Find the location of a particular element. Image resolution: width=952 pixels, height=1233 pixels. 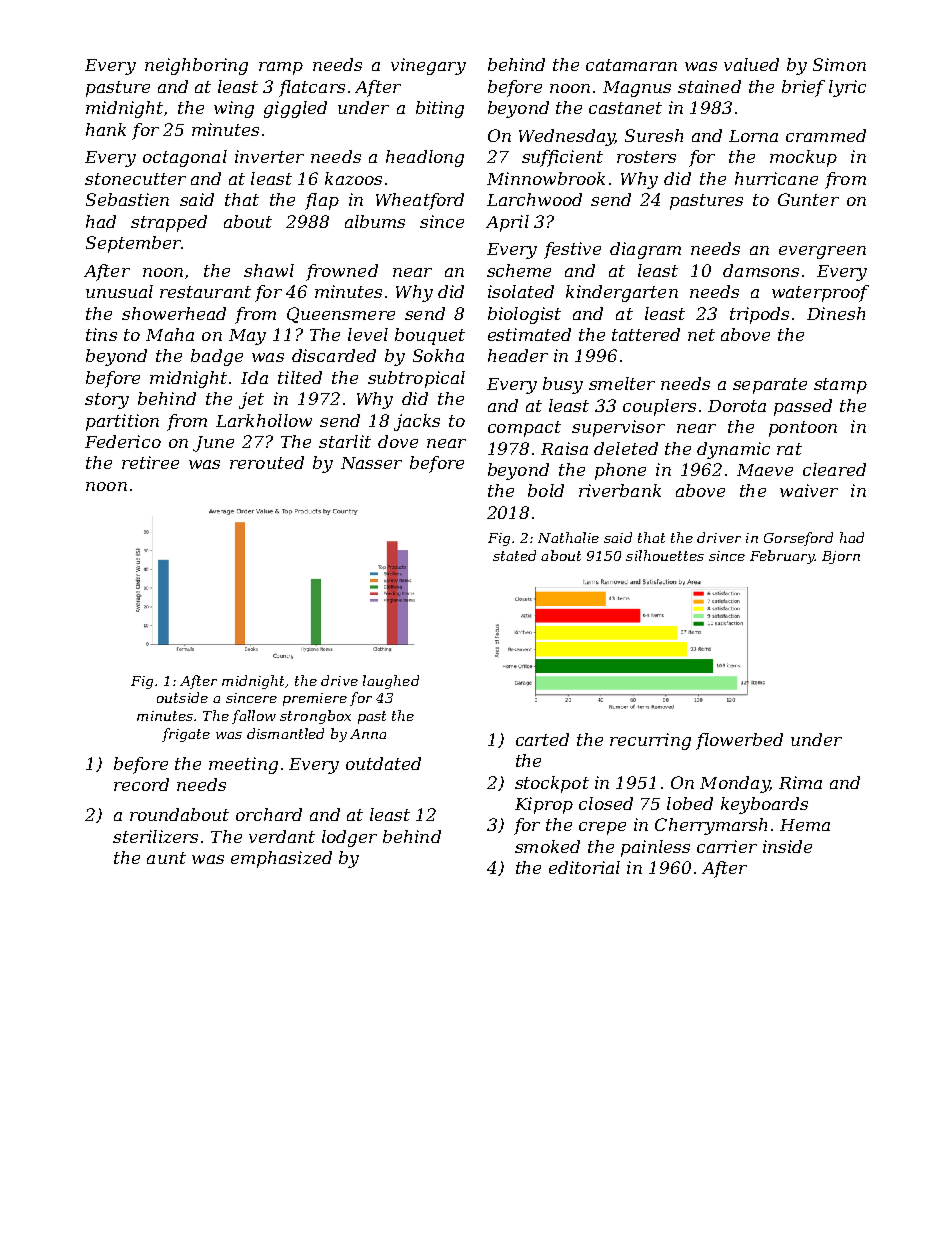

hank is located at coordinates (106, 129).
